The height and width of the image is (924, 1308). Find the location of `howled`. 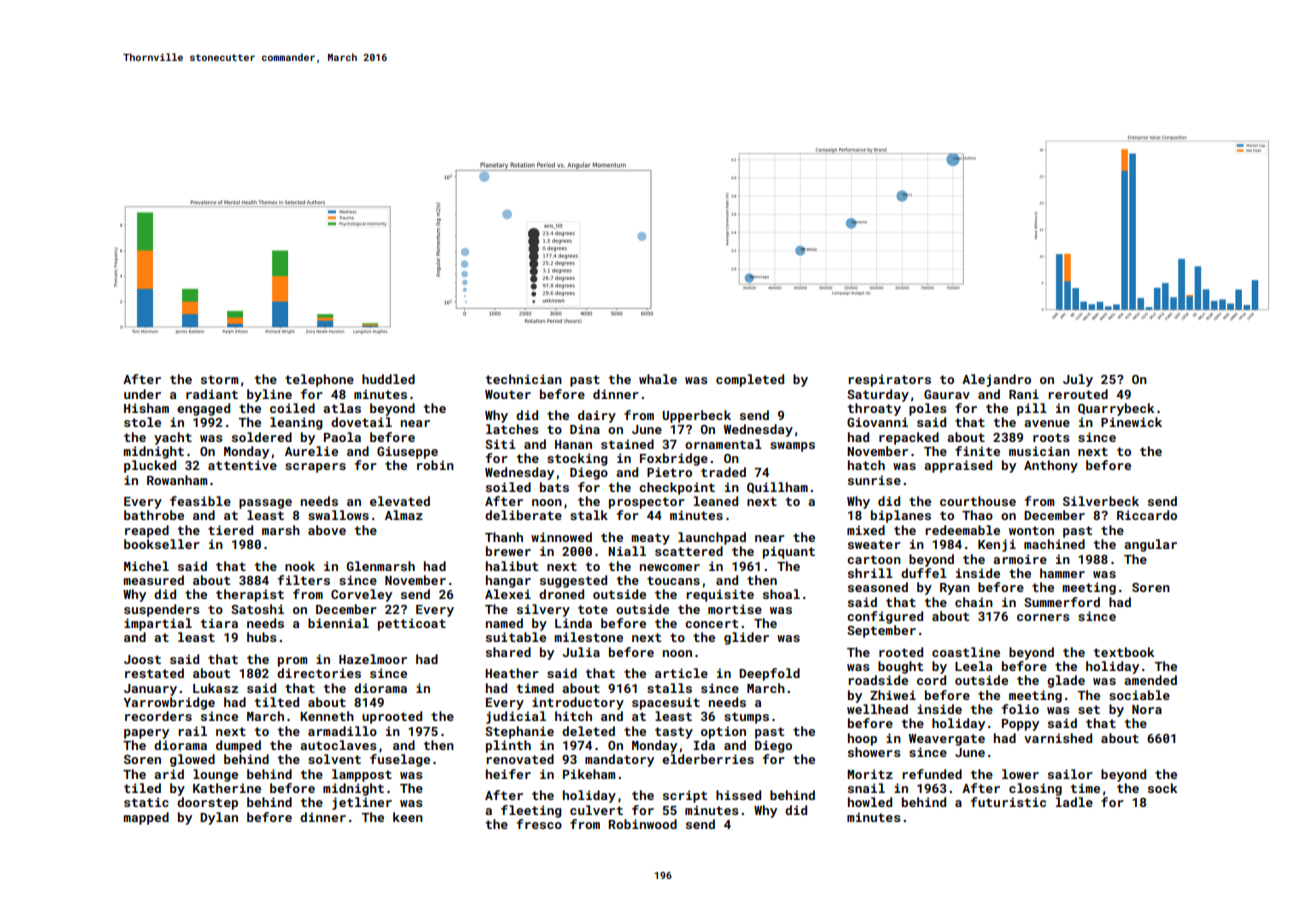

howled is located at coordinates (870, 802).
